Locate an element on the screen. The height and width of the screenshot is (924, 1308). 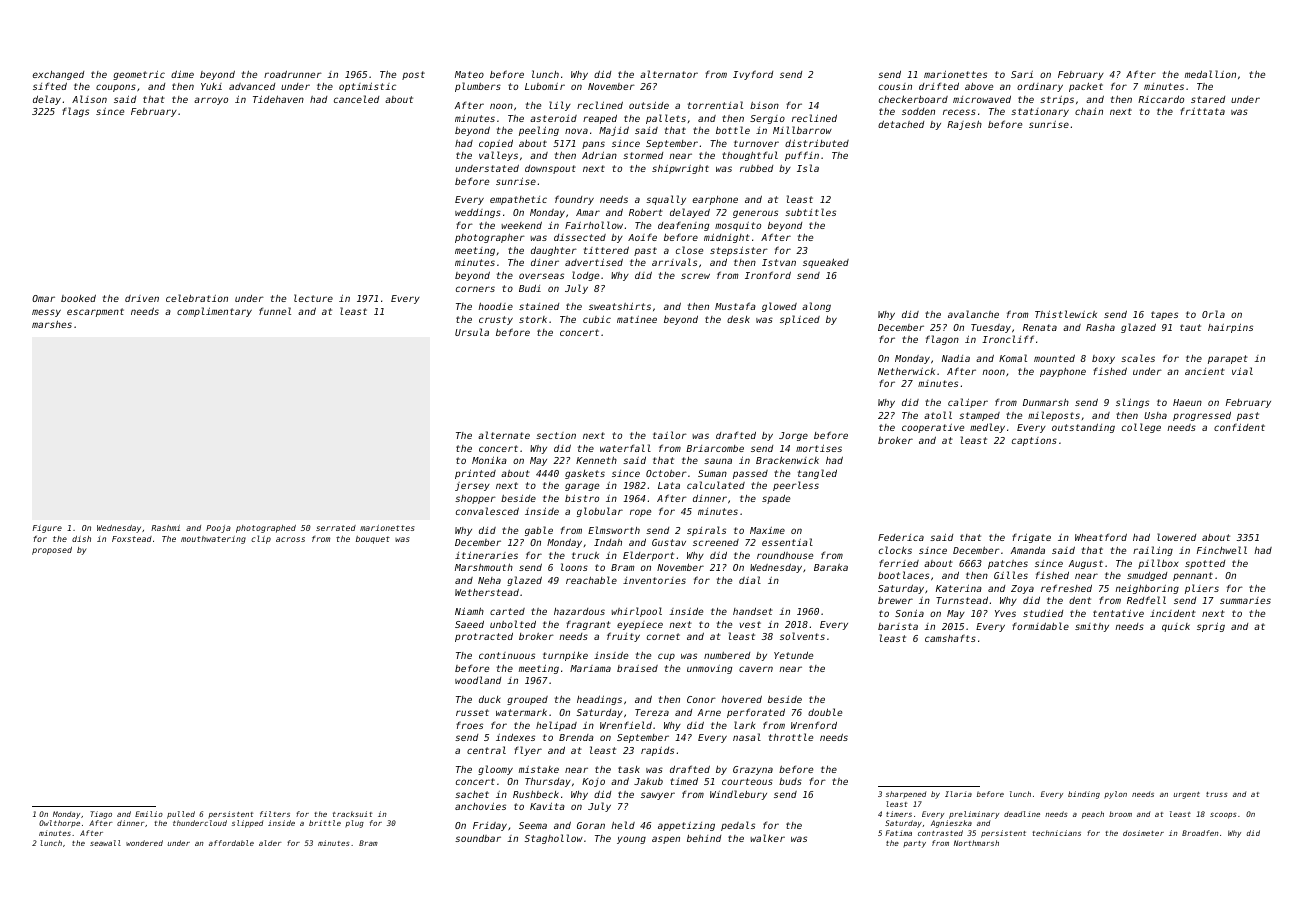
Owlthorpe is located at coordinates (59, 824).
